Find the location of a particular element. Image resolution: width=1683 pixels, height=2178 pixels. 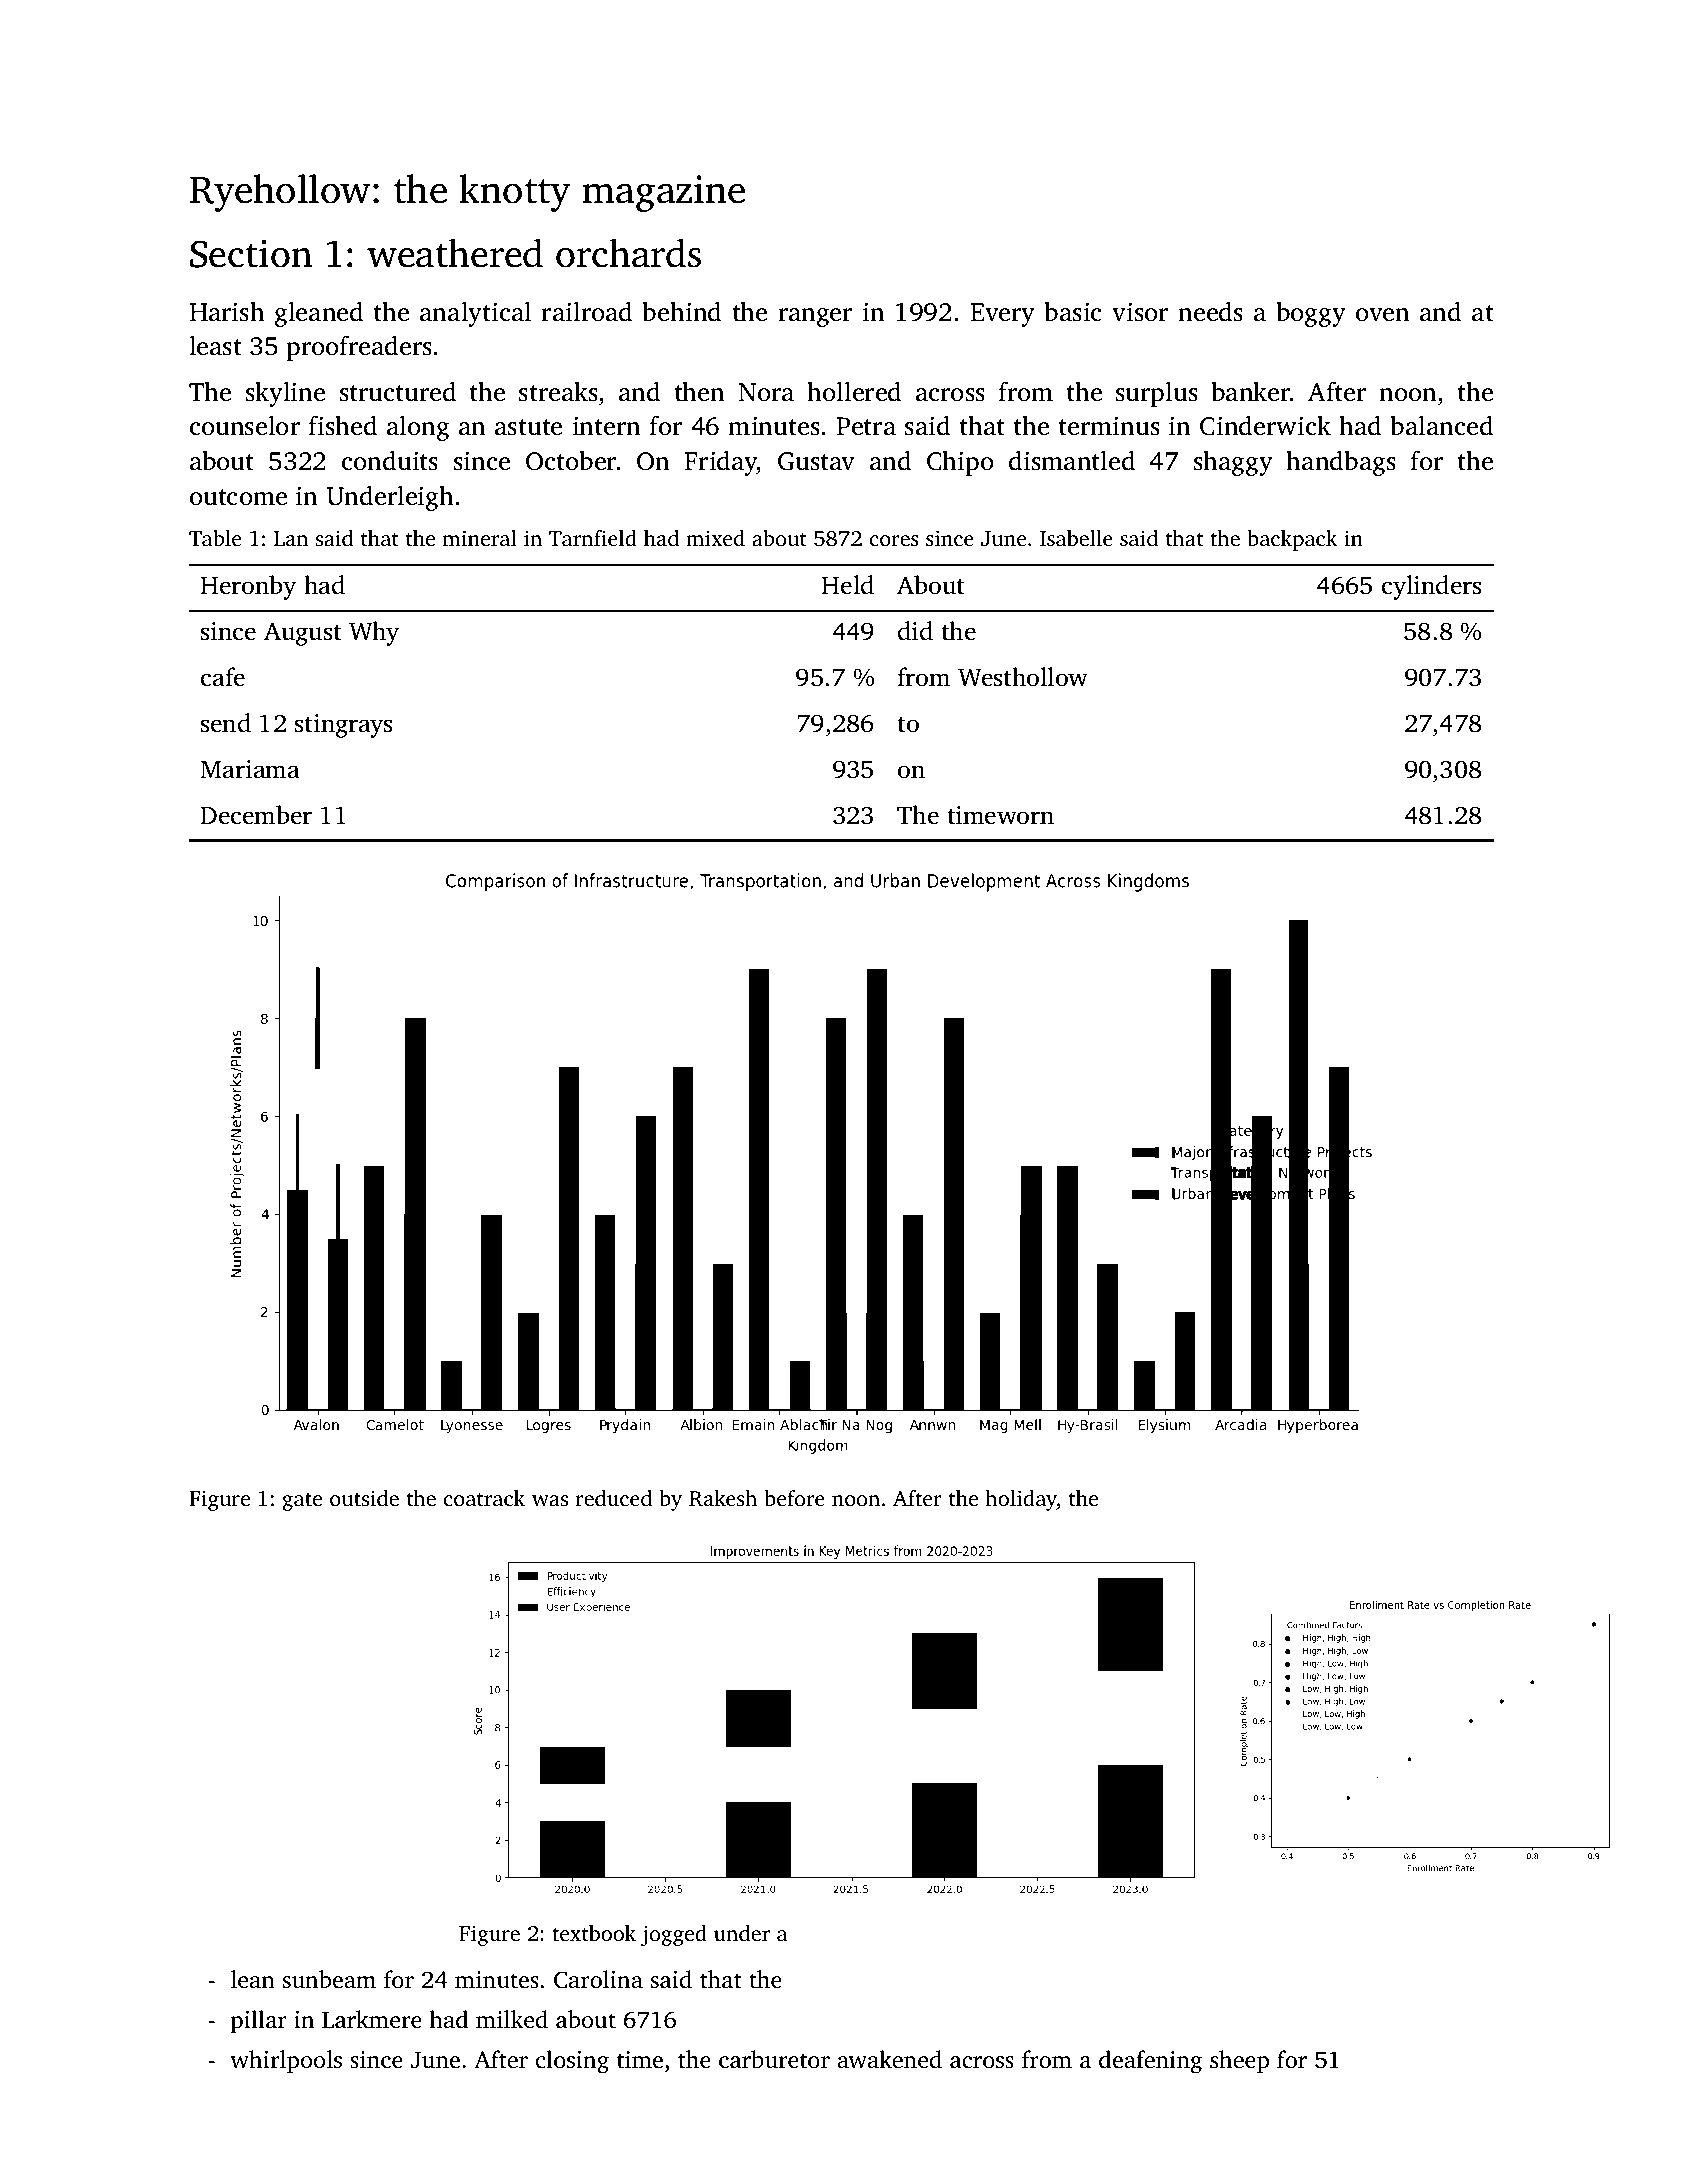

Chipo is located at coordinates (960, 463).
